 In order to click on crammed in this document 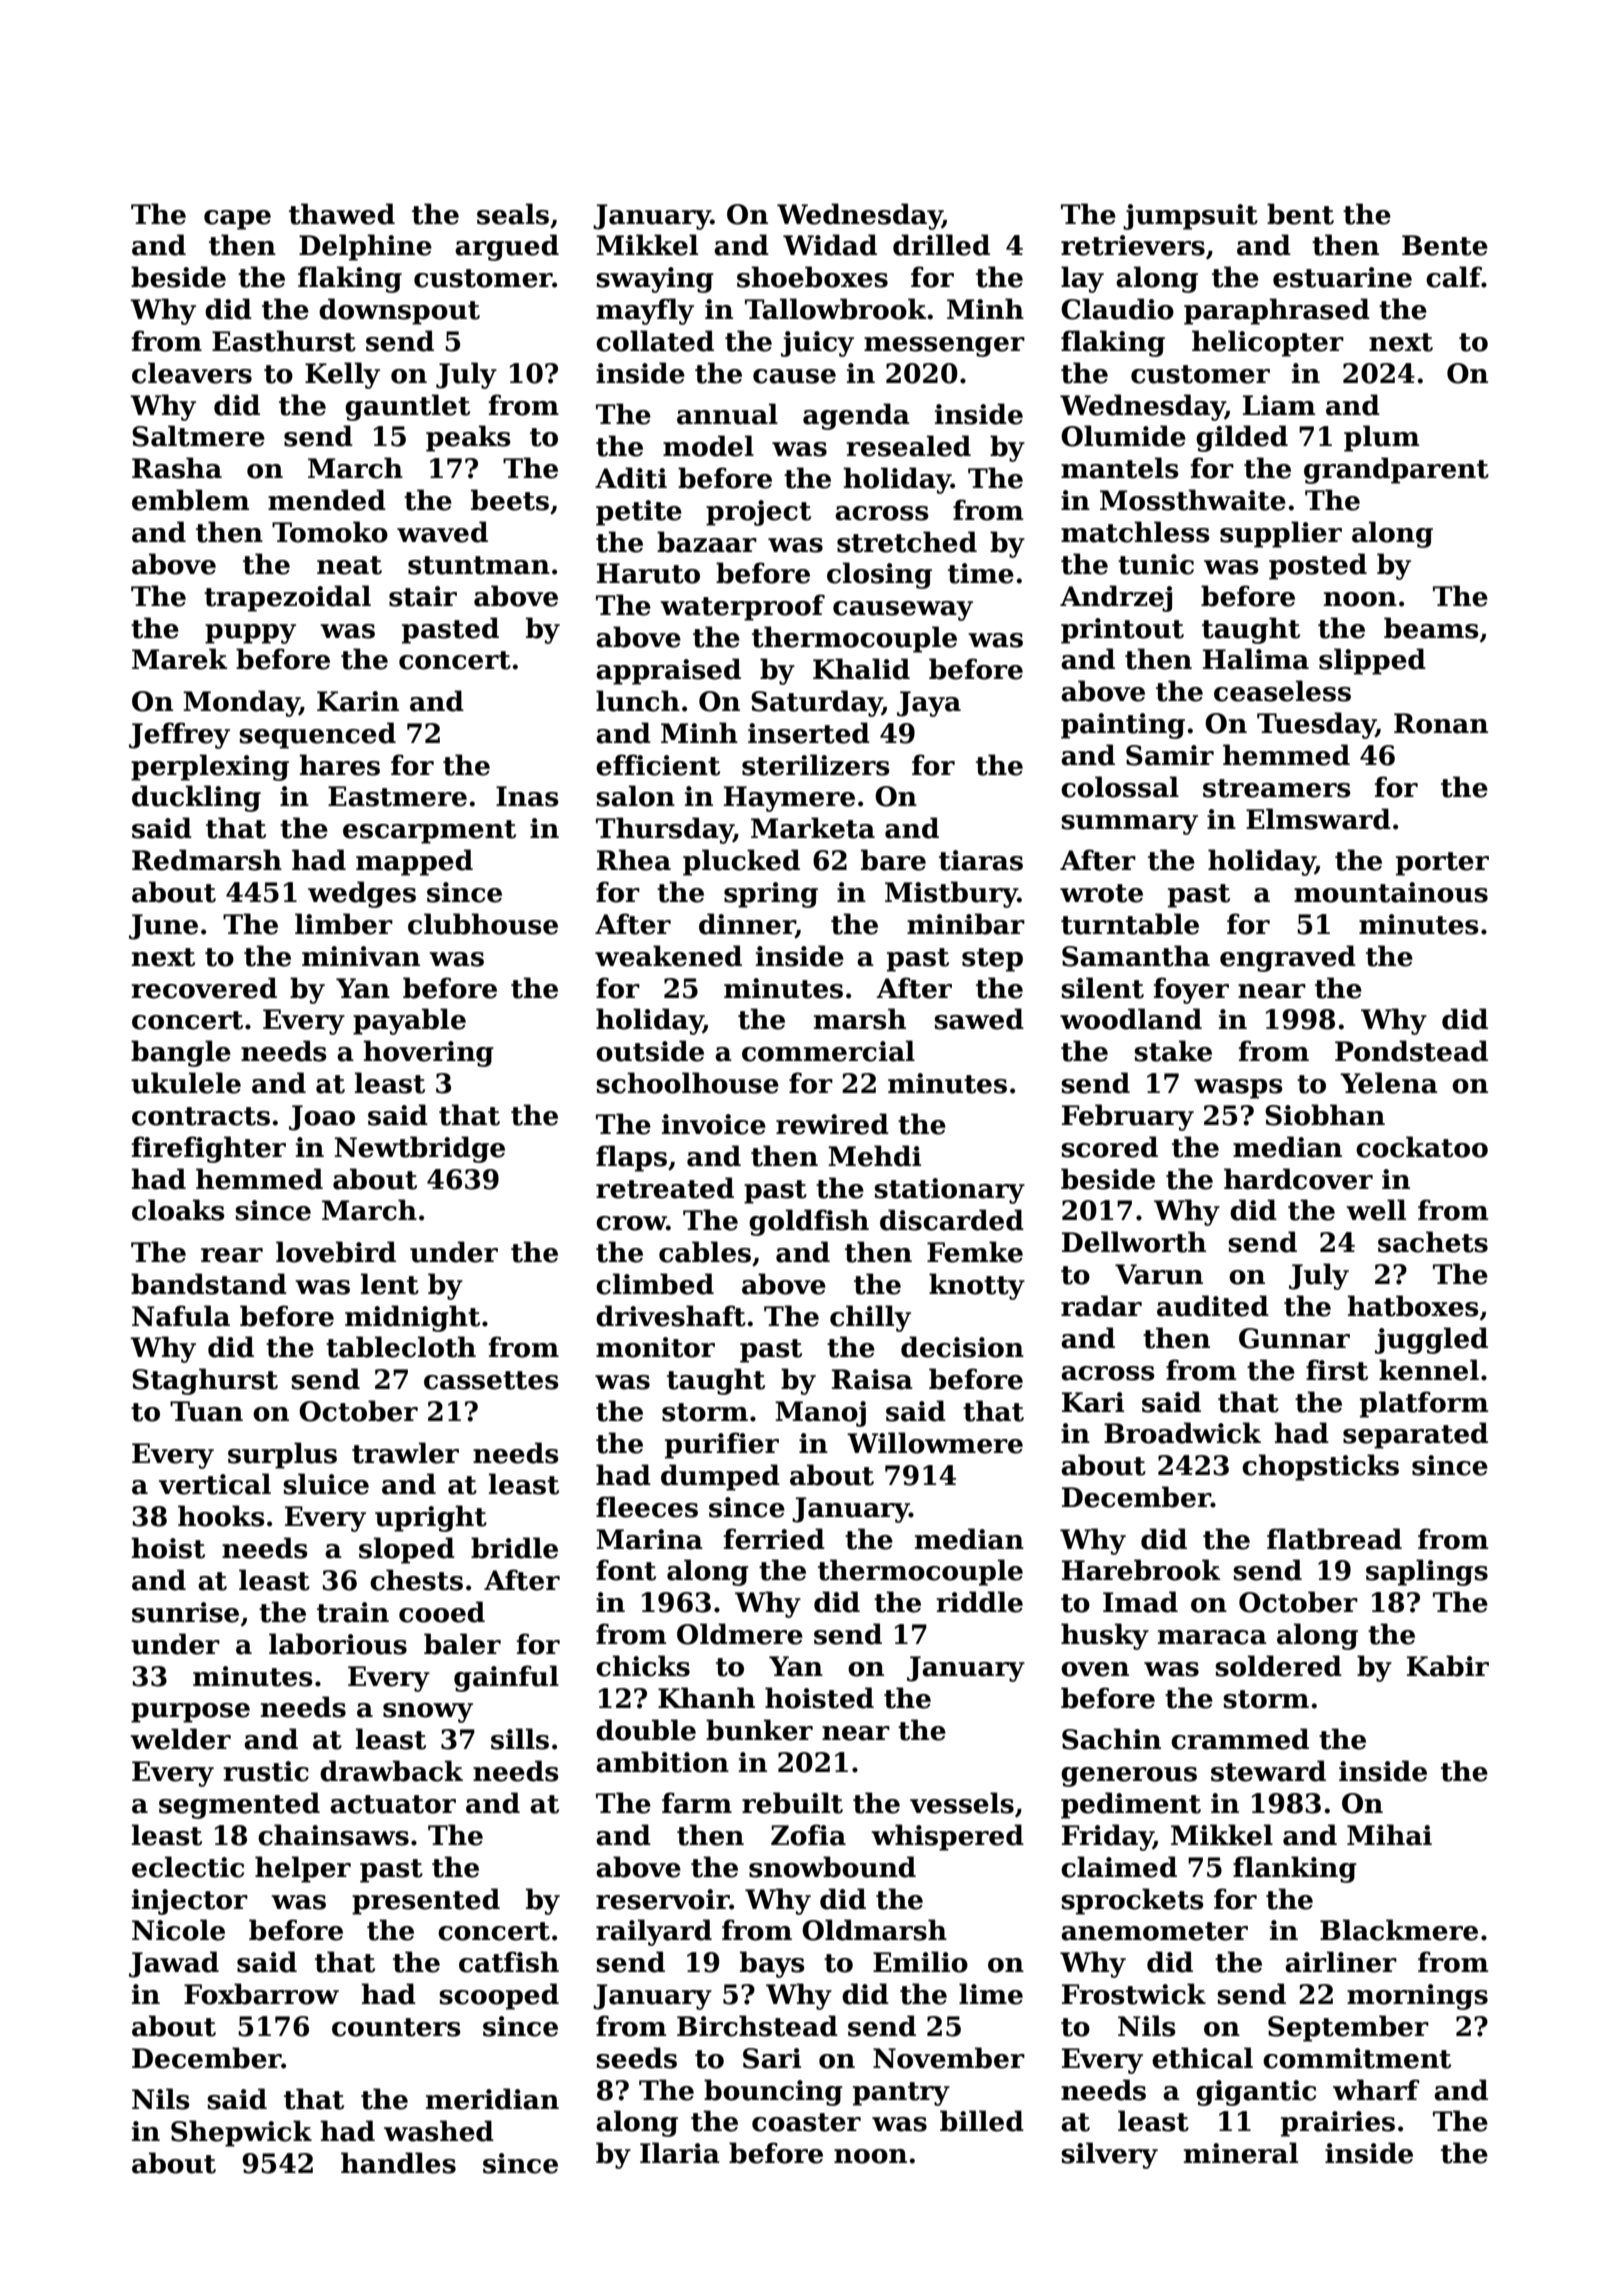, I will do `click(1240, 1739)`.
